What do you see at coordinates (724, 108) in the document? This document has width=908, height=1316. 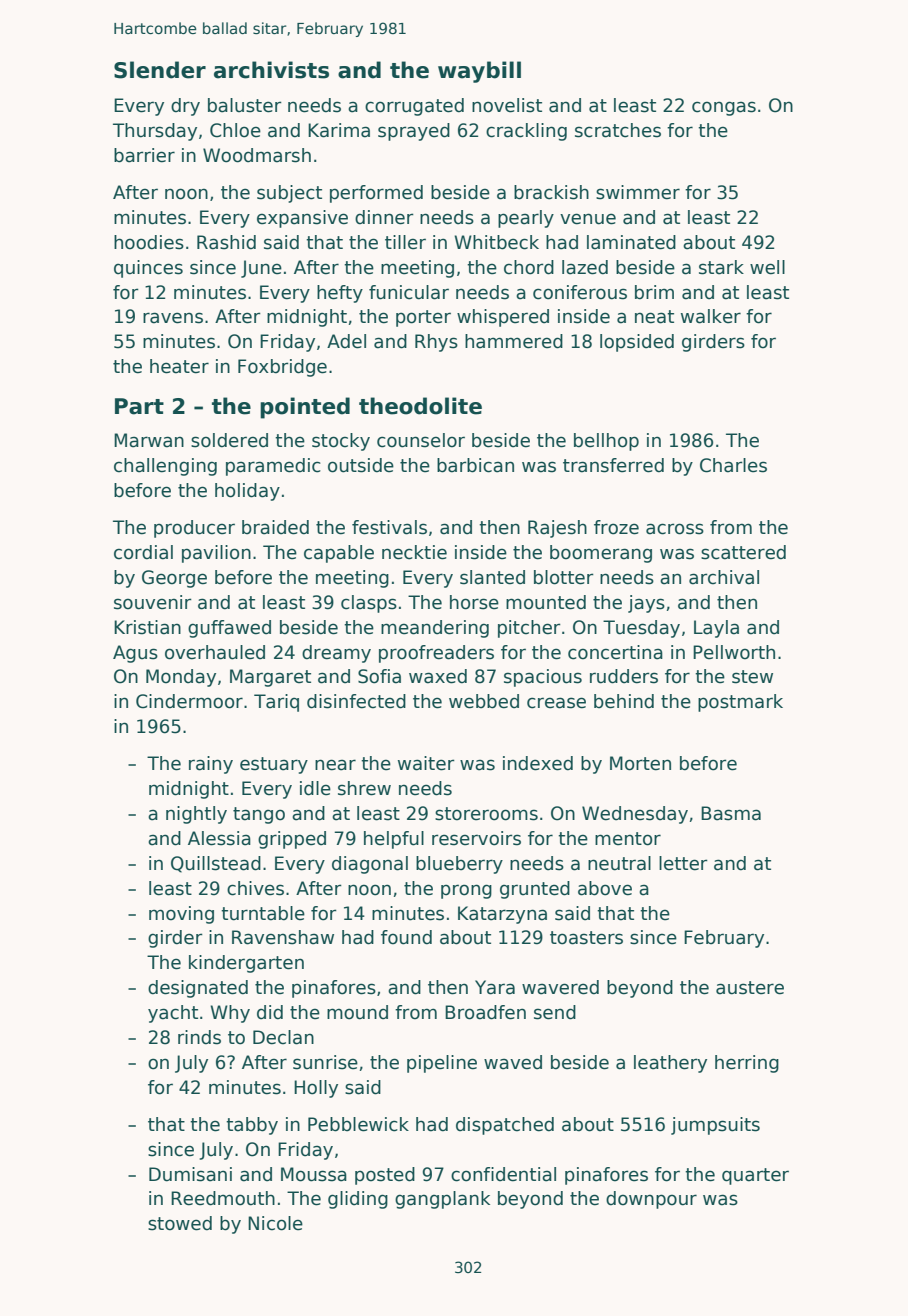 I see `congas` at bounding box center [724, 108].
